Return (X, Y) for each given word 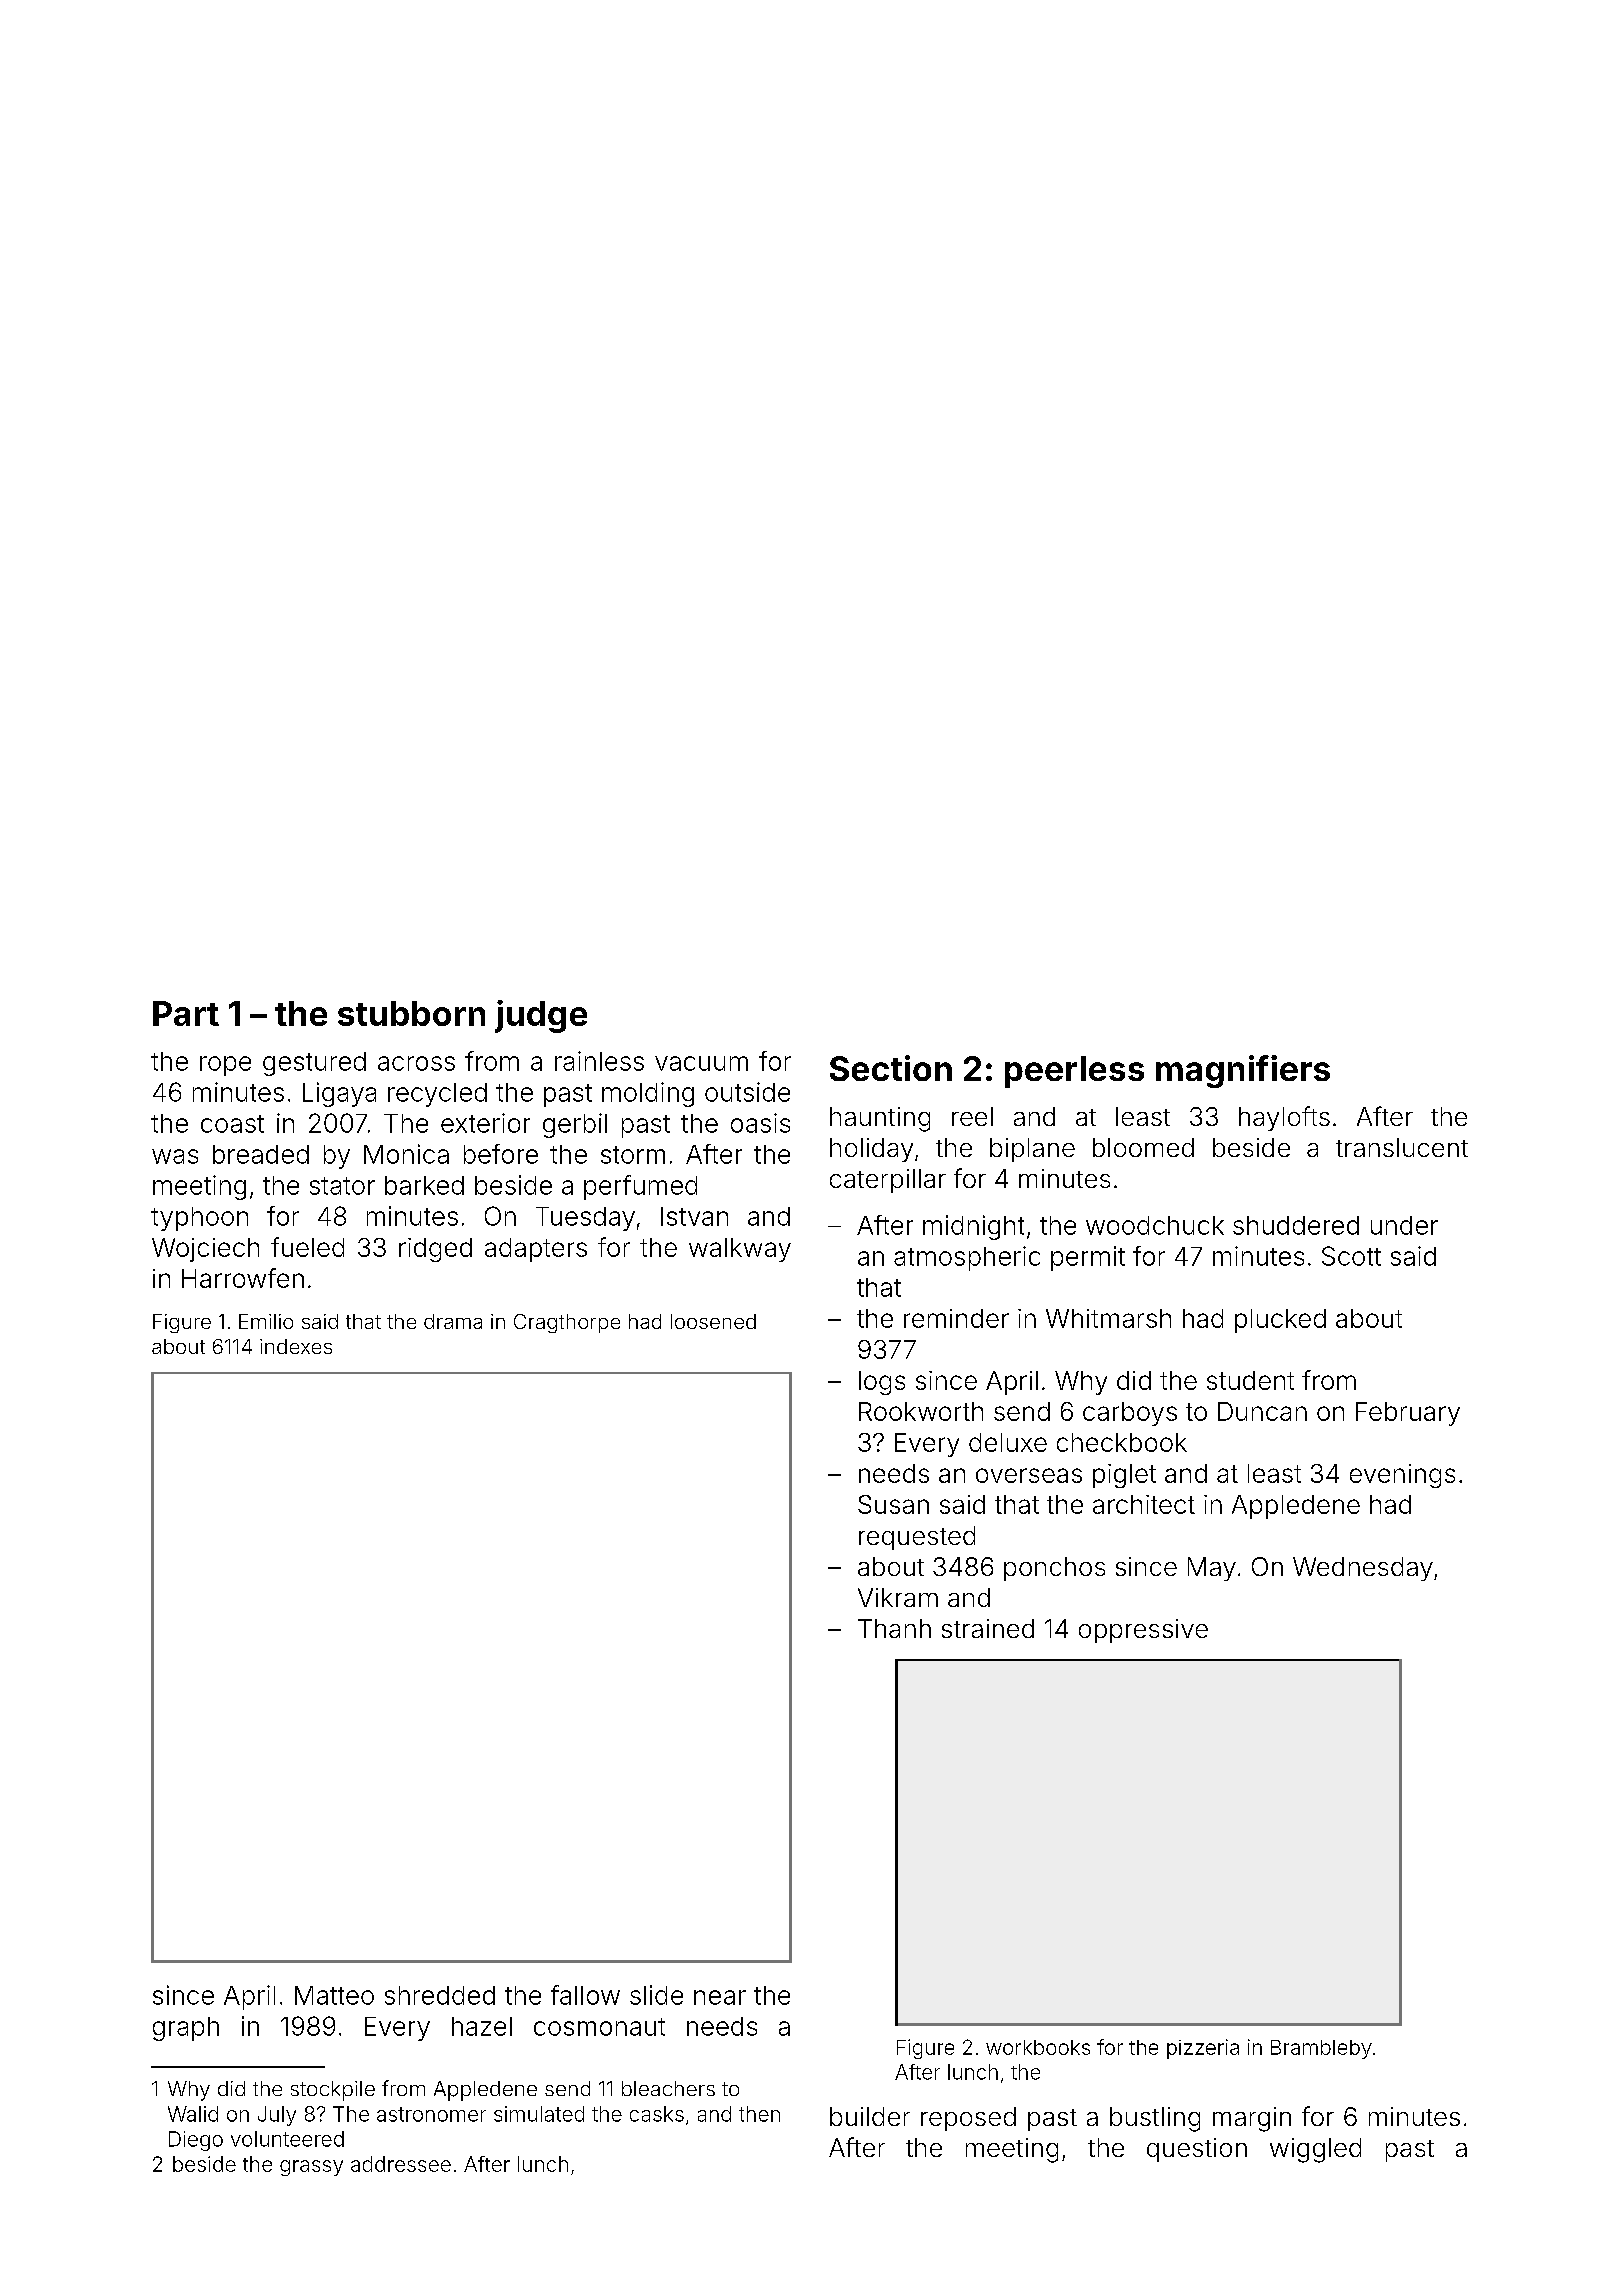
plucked (1280, 1321)
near (720, 1997)
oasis (760, 1123)
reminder (956, 1318)
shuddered (1296, 1225)
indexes (296, 1346)
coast (232, 1124)
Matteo (334, 1995)
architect (1144, 1504)
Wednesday (1363, 1569)
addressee (401, 2164)
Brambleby (1321, 2049)
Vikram (898, 1597)
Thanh (894, 1628)
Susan (893, 1504)
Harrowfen (243, 1278)
